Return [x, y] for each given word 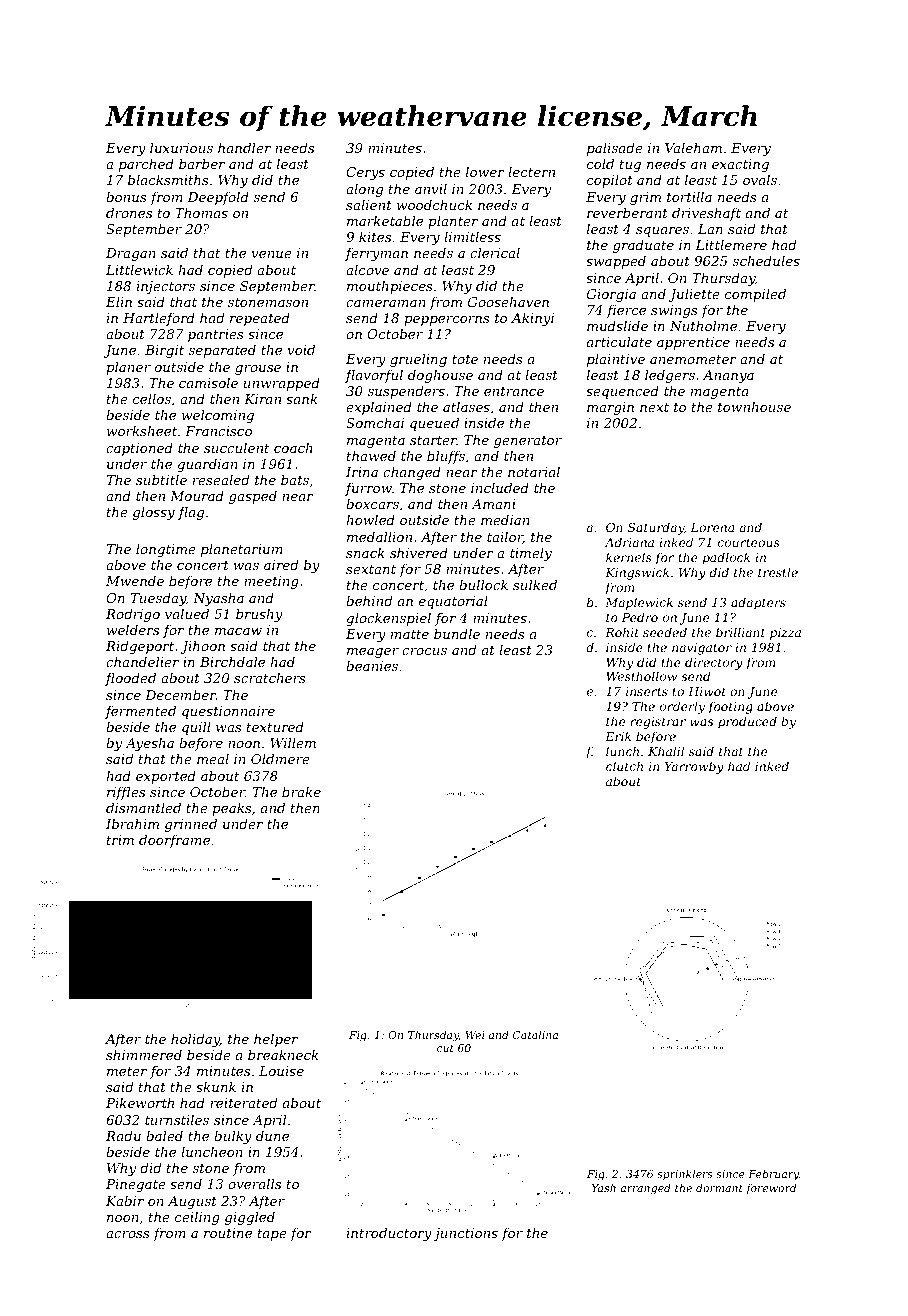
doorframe [174, 841]
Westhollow [641, 676]
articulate [619, 341]
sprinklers [685, 1174]
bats [295, 479]
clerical [495, 252]
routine [228, 1233]
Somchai [375, 422]
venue [271, 254]
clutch [624, 766]
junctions [465, 1234]
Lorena [712, 527]
